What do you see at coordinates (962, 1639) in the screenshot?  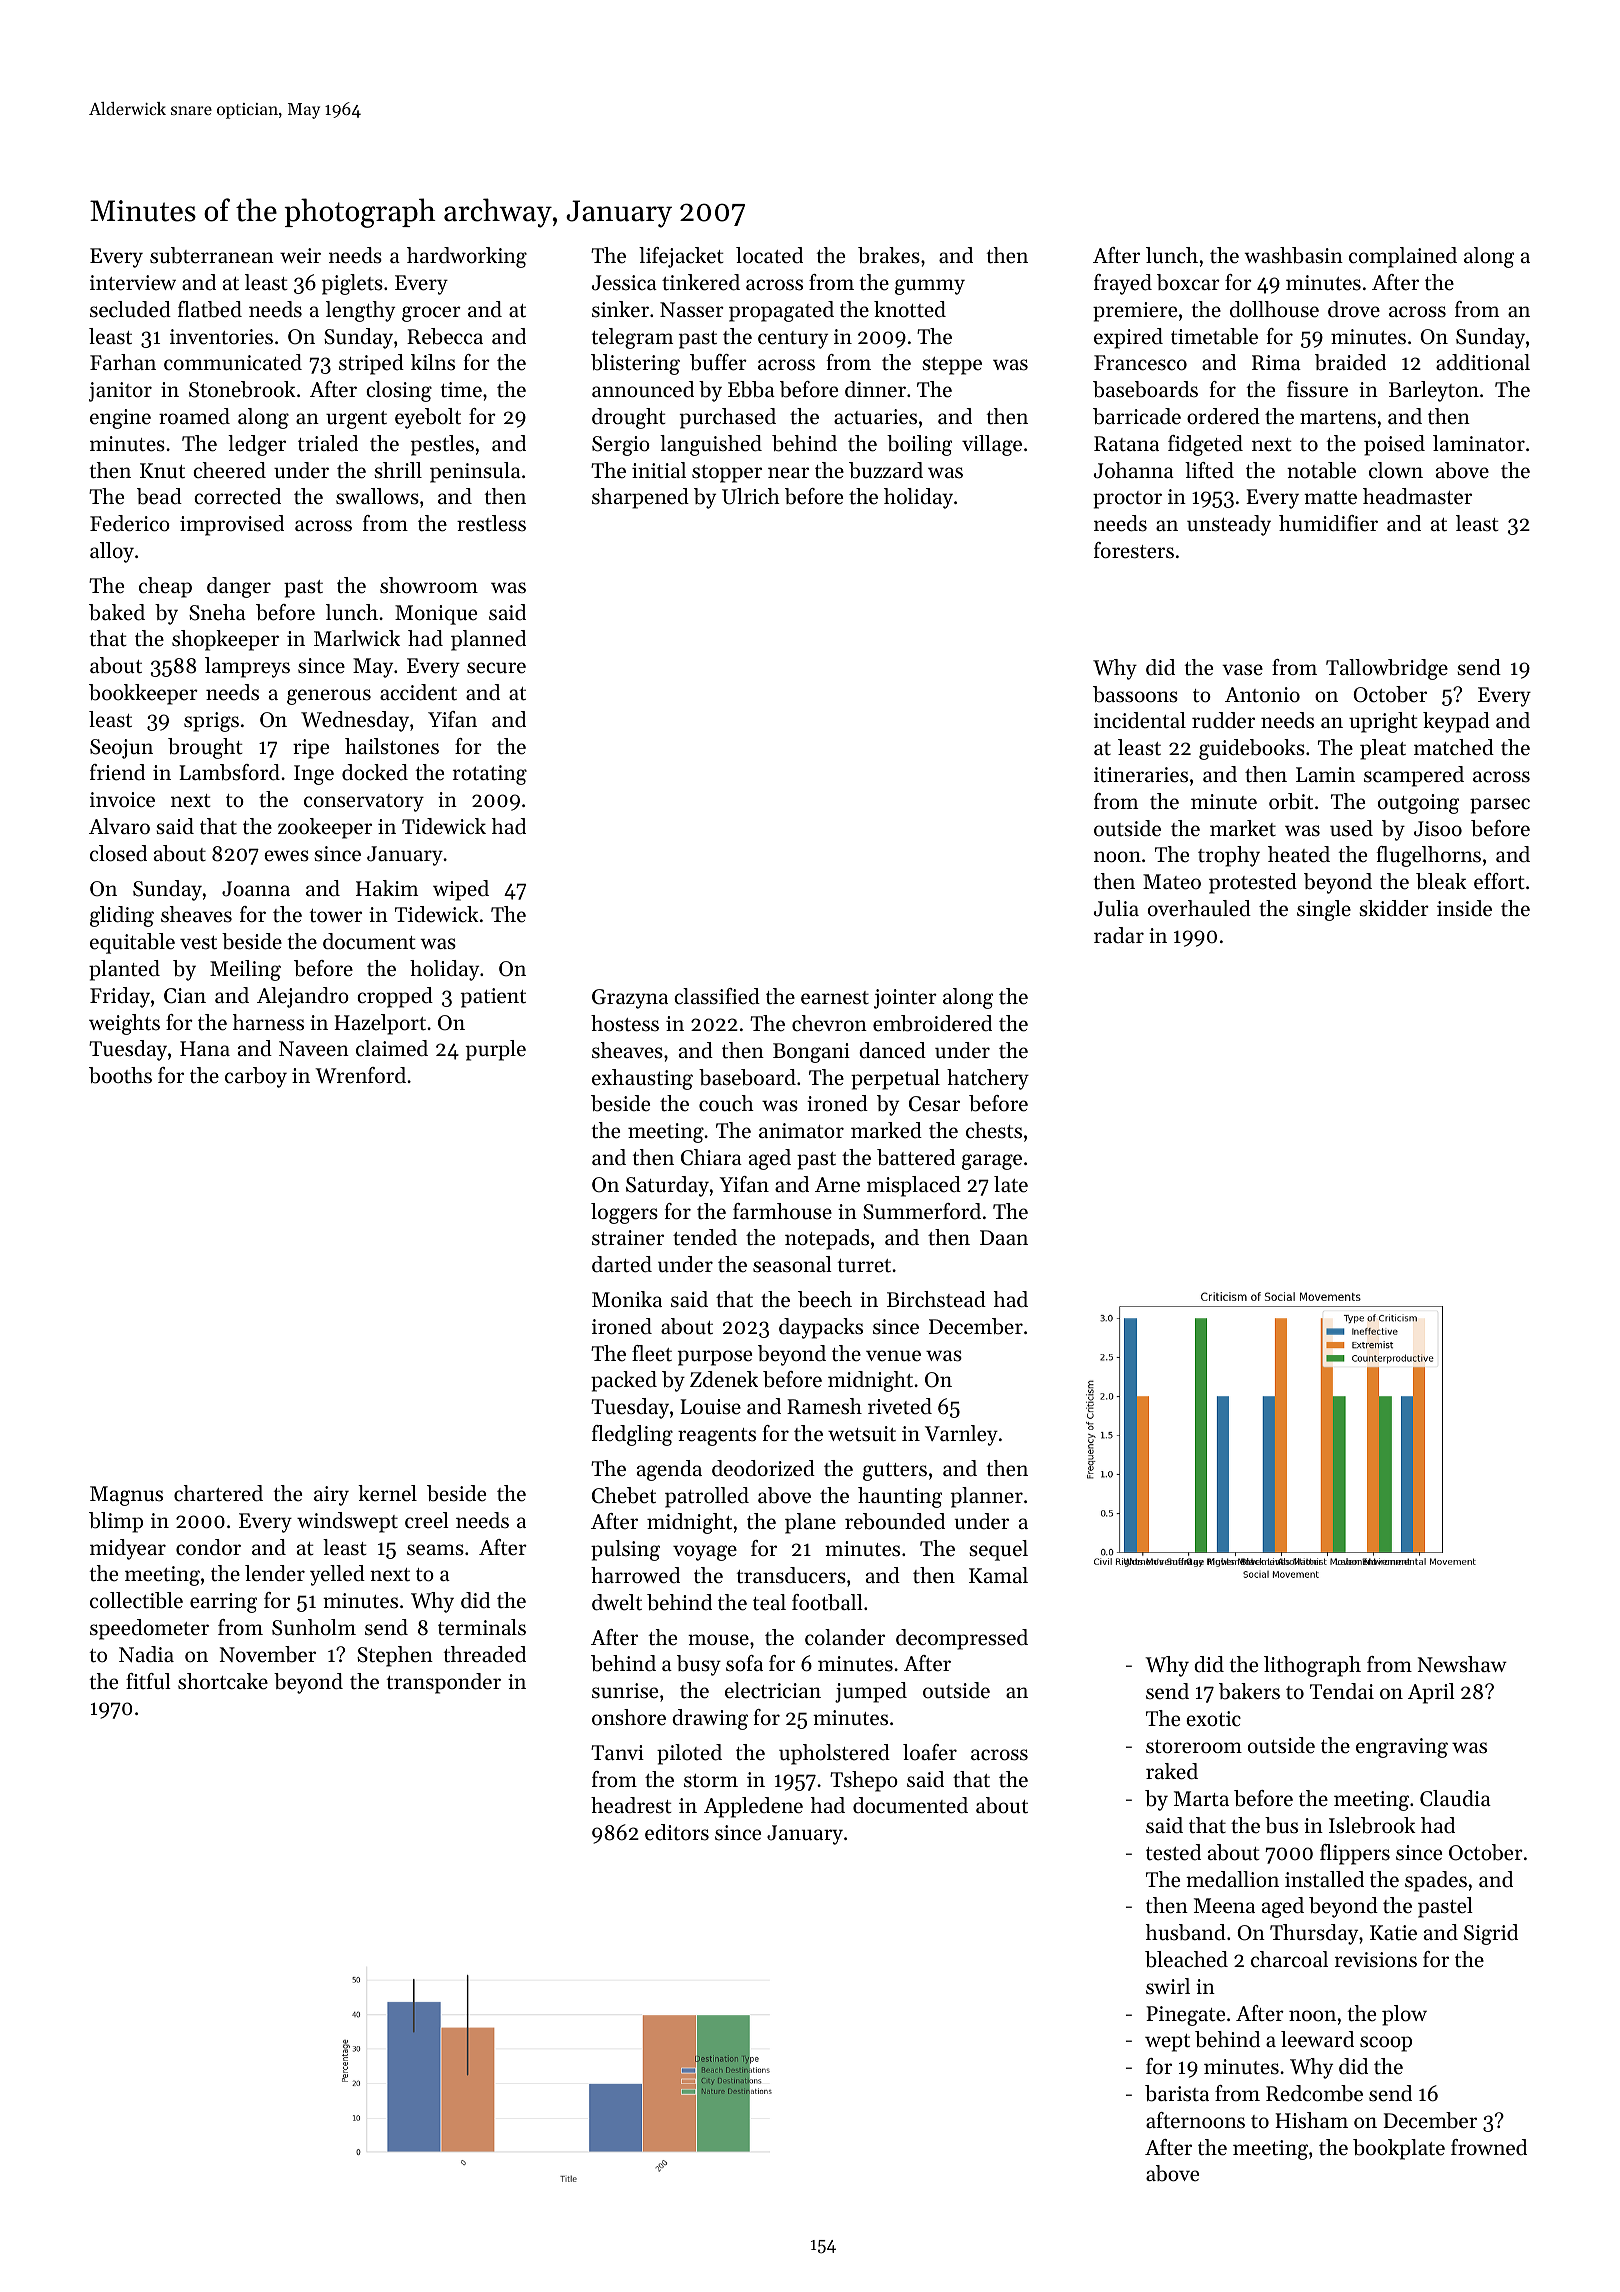 I see `decompressed` at bounding box center [962, 1639].
